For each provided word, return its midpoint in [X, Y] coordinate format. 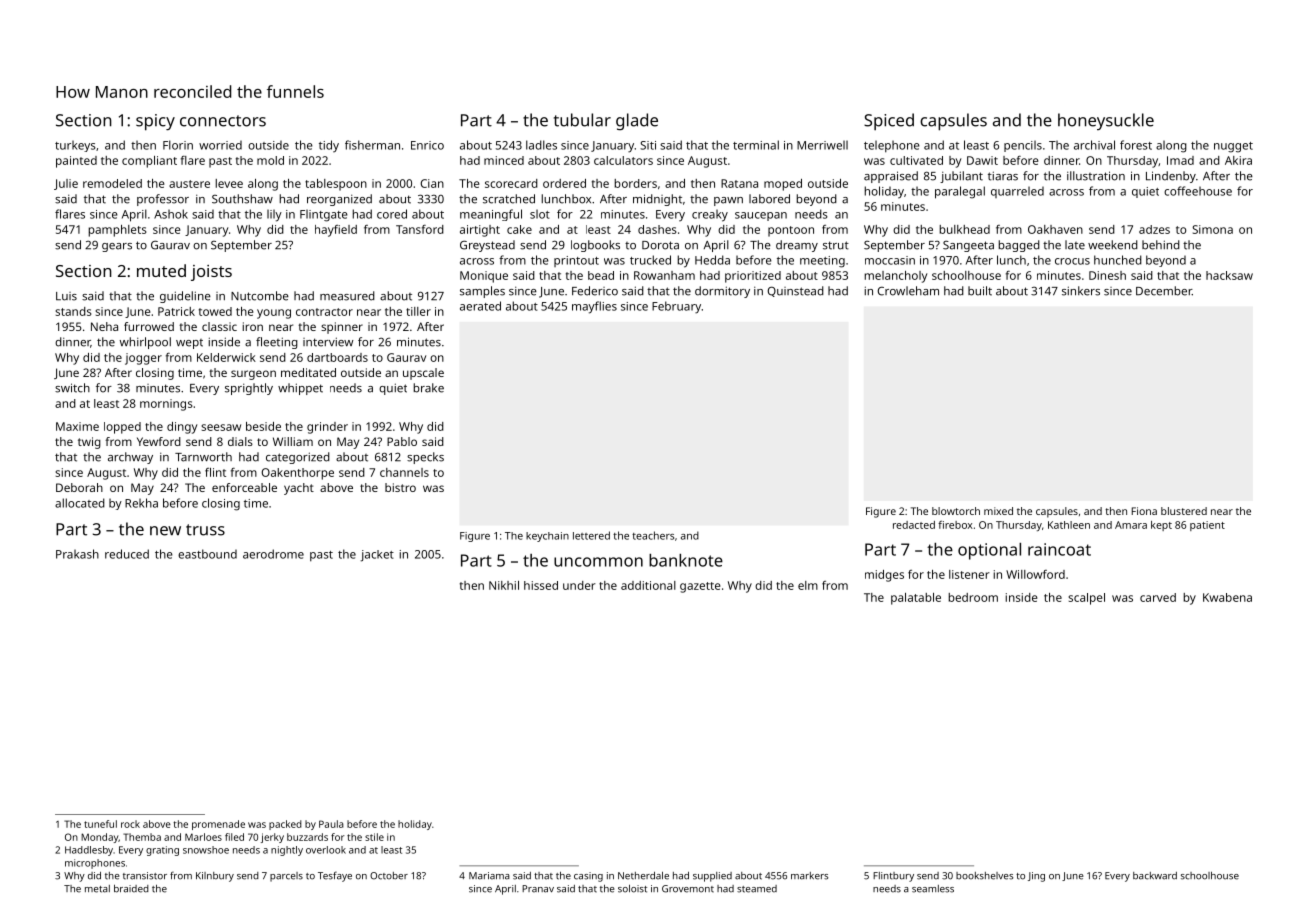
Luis [66, 296]
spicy [155, 122]
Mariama [489, 876]
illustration [1096, 176]
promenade [218, 825]
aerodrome [273, 554]
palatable [916, 599]
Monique [484, 277]
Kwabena [1227, 597]
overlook [326, 850]
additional [648, 585]
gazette [700, 587]
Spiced [889, 121]
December [1164, 291]
